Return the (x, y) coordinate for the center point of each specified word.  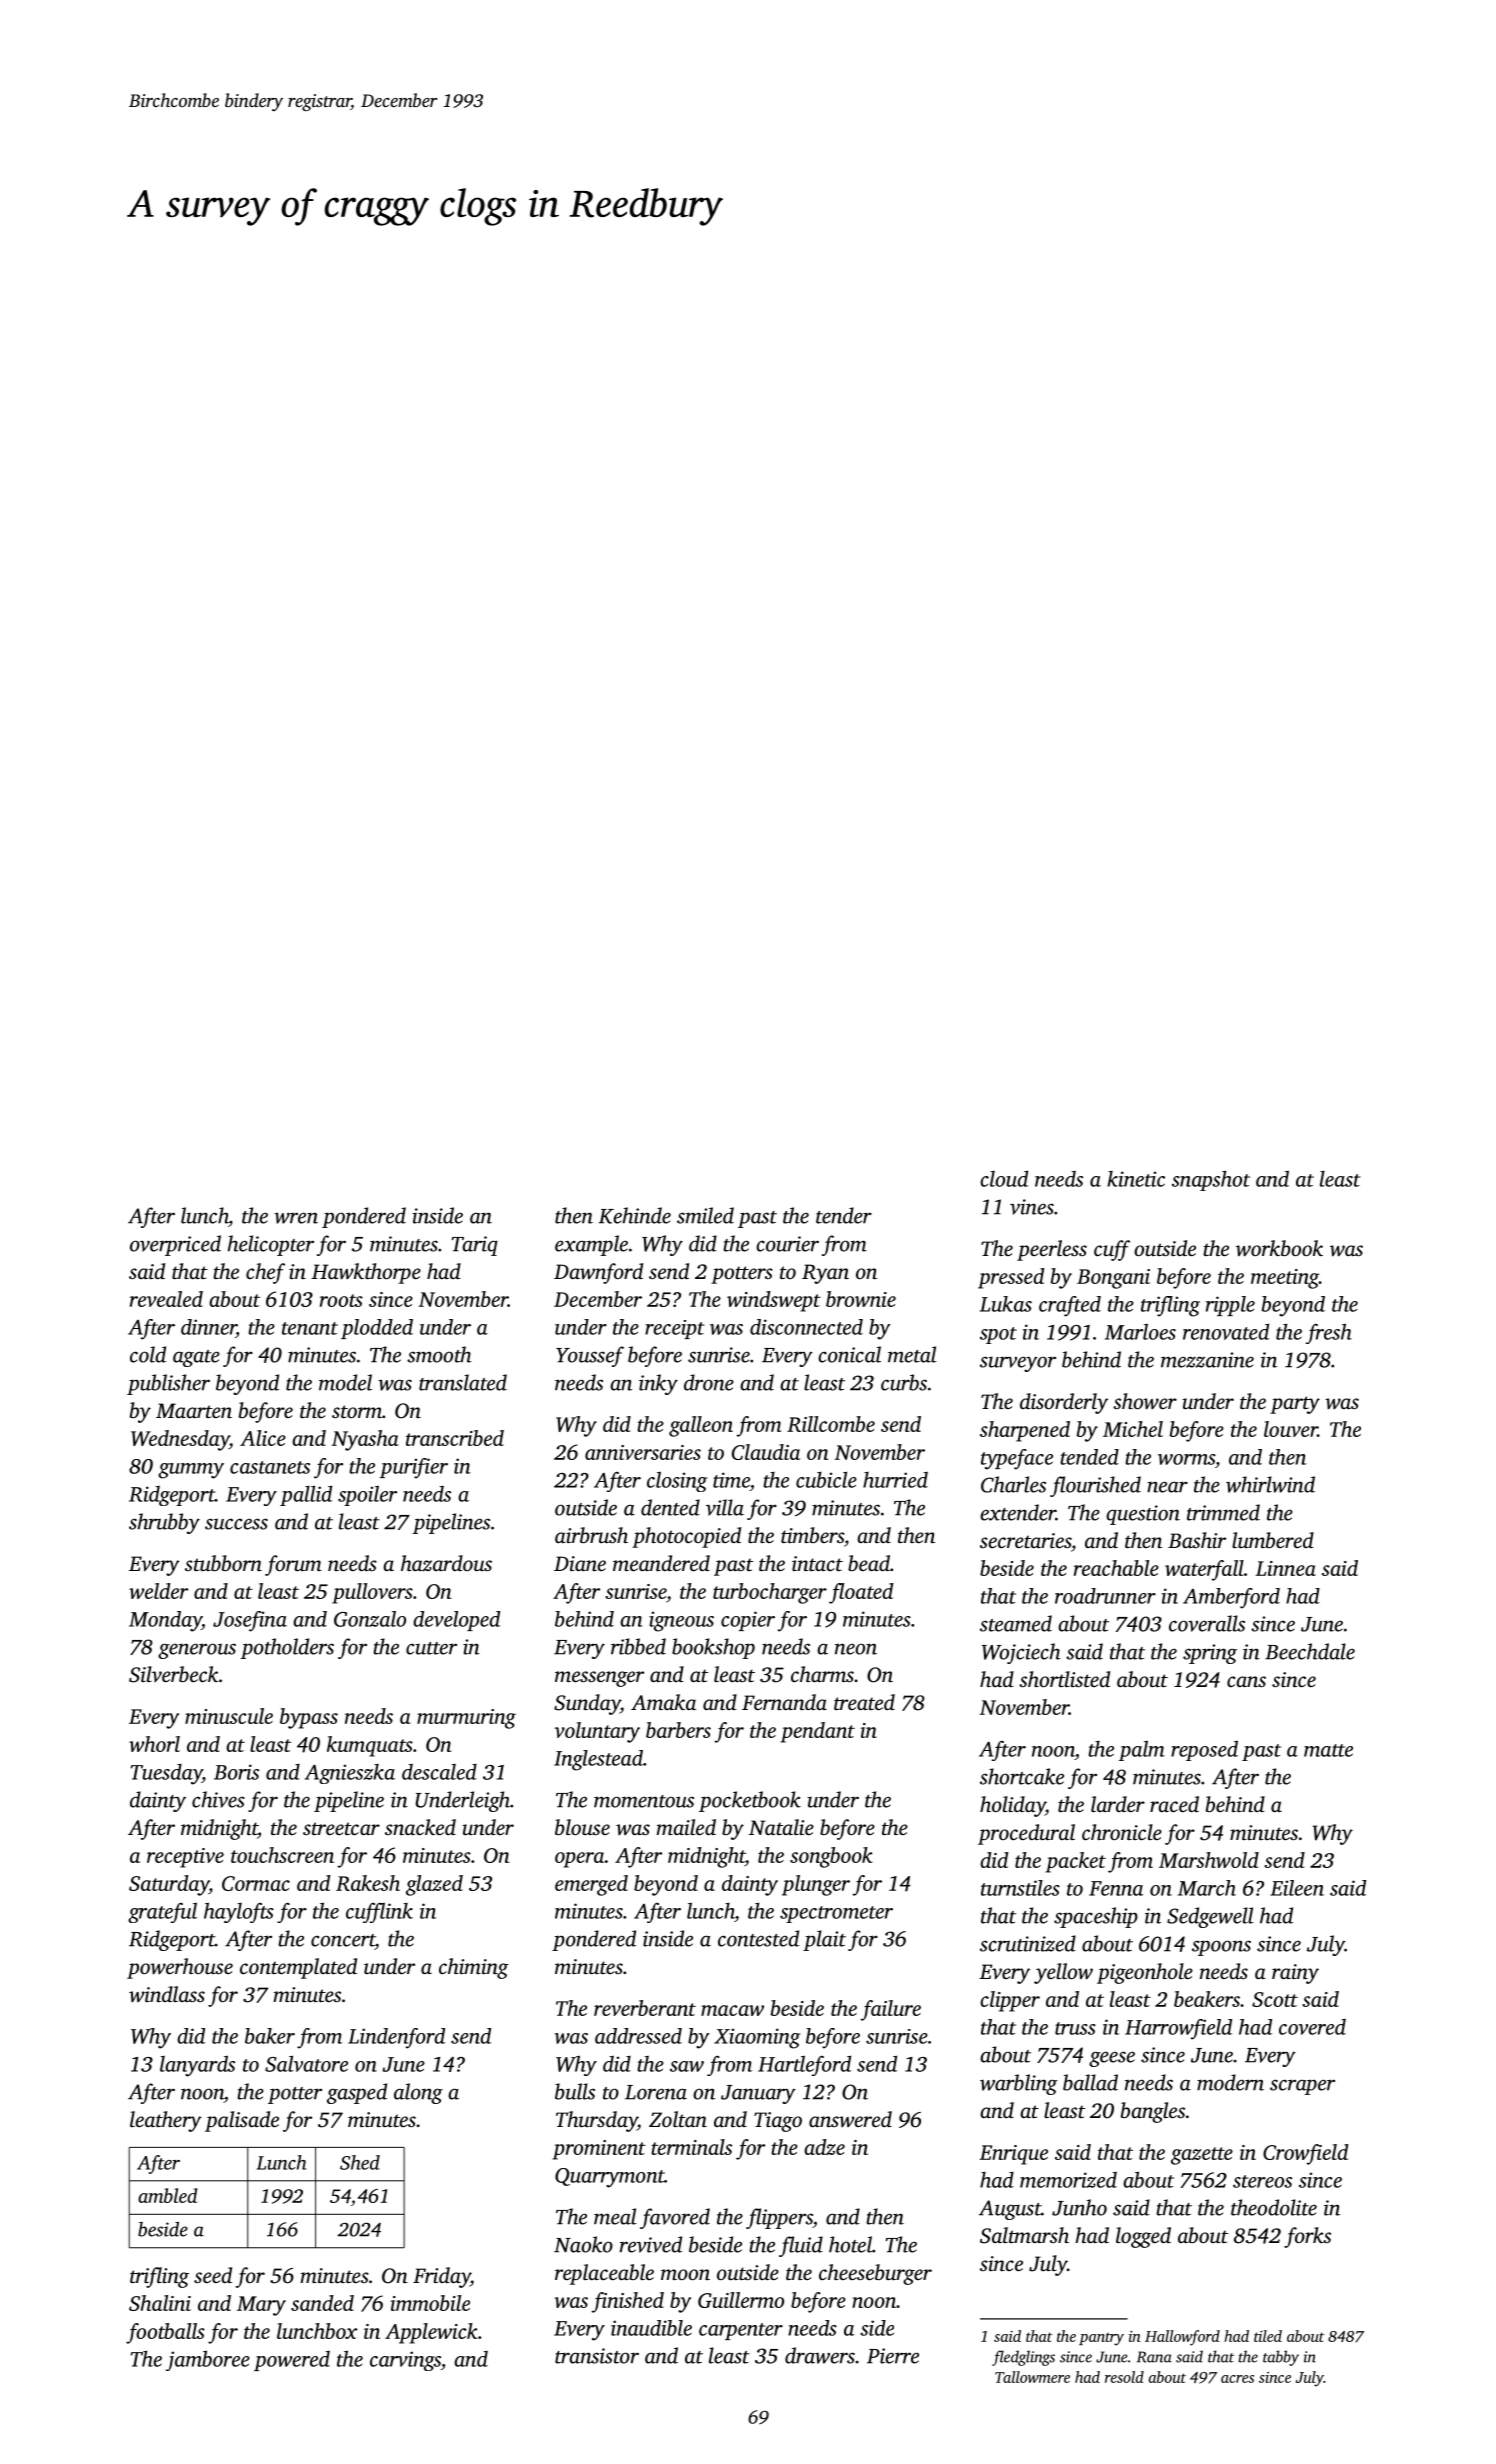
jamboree (208, 2360)
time (731, 1480)
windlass (167, 1994)
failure (891, 2010)
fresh (1329, 1333)
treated (864, 1702)
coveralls (1207, 1623)
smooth (439, 1354)
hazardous (446, 1563)
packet (1076, 1862)
